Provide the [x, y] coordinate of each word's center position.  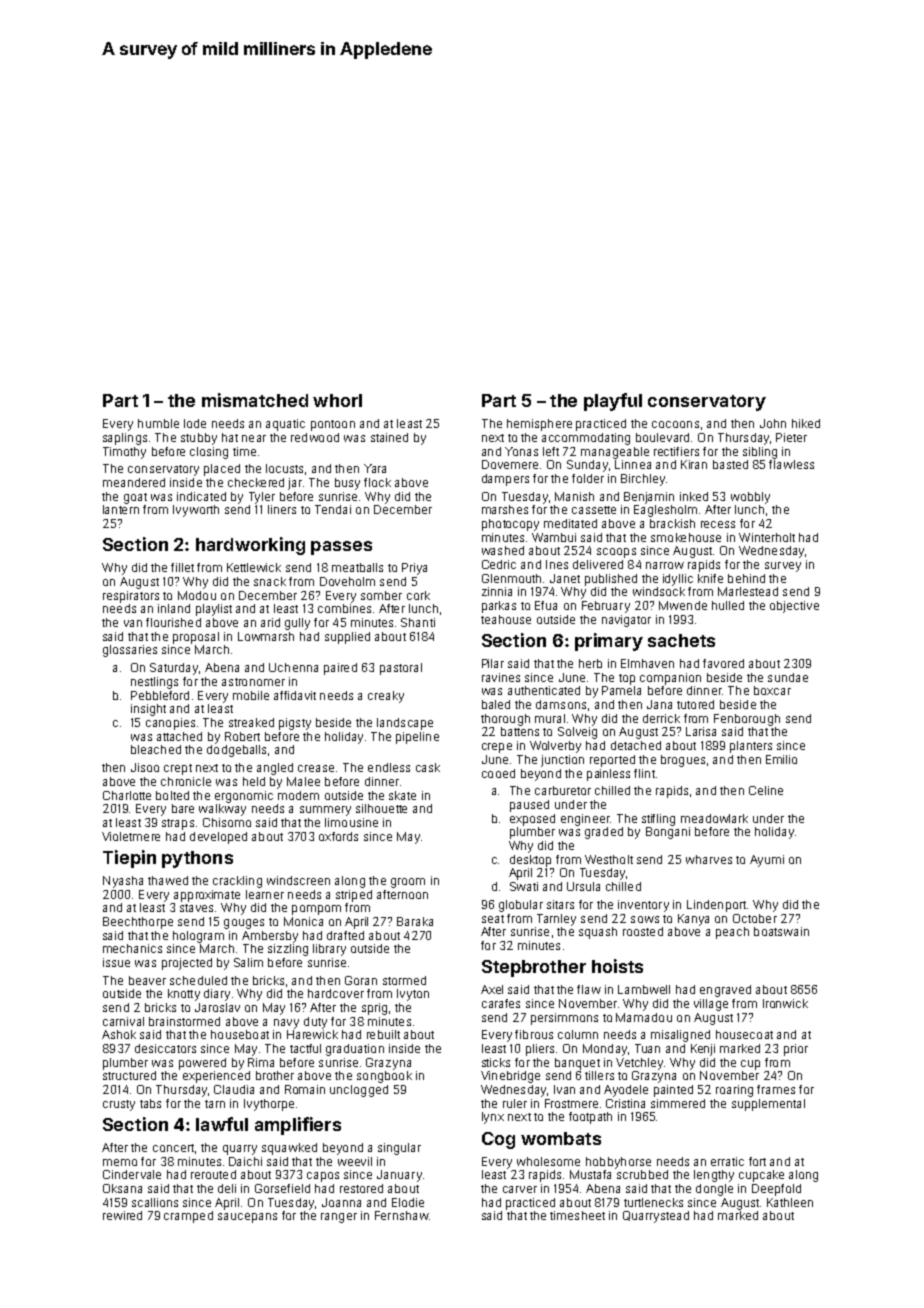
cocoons [675, 424]
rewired [122, 1215]
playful [613, 402]
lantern [121, 509]
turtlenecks [653, 1202]
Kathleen [790, 1202]
